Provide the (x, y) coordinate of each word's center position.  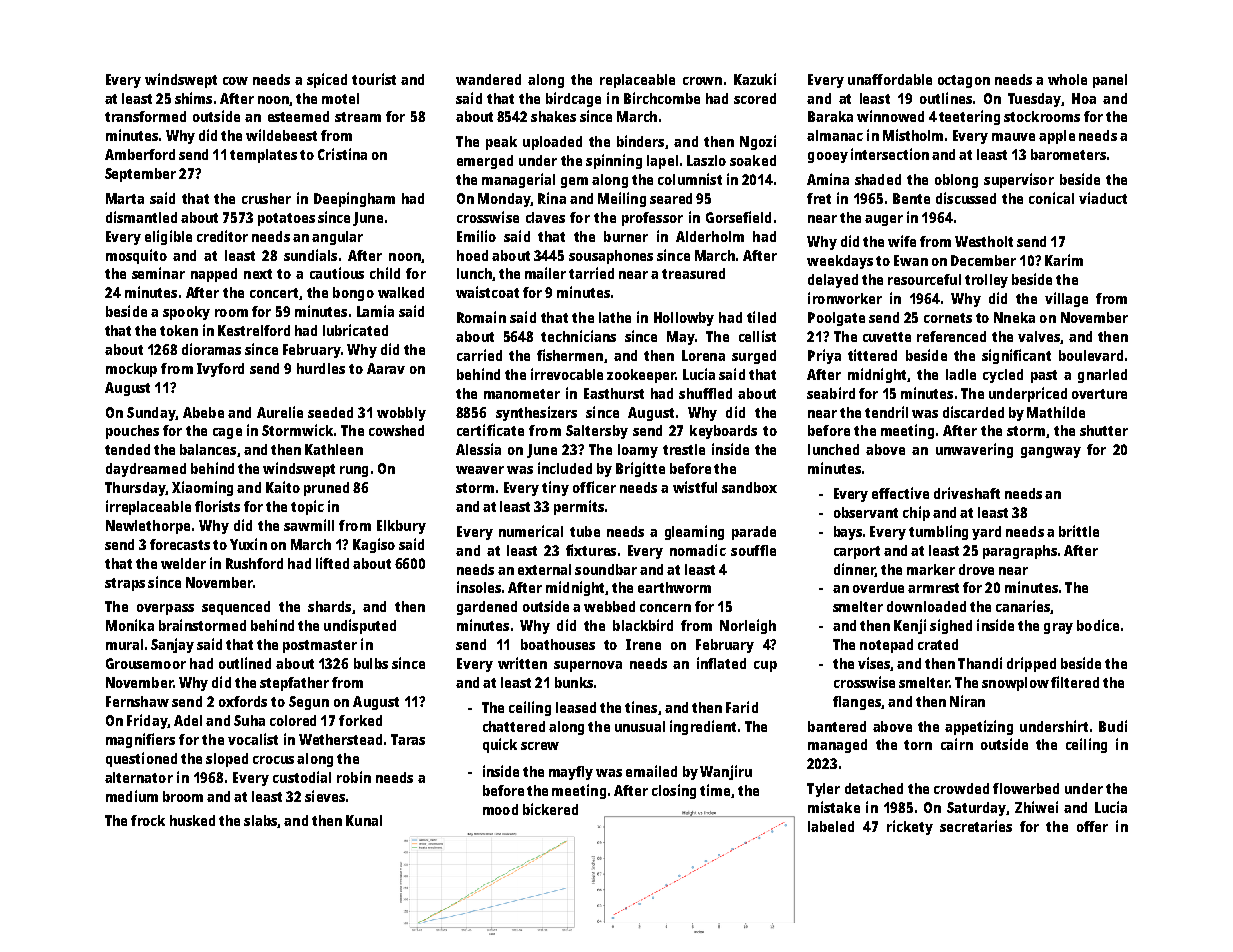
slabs (260, 820)
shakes (553, 116)
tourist (374, 79)
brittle (1079, 531)
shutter (1104, 430)
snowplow (1015, 684)
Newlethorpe (148, 527)
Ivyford (220, 370)
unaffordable (890, 79)
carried (479, 355)
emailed (651, 771)
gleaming (694, 532)
